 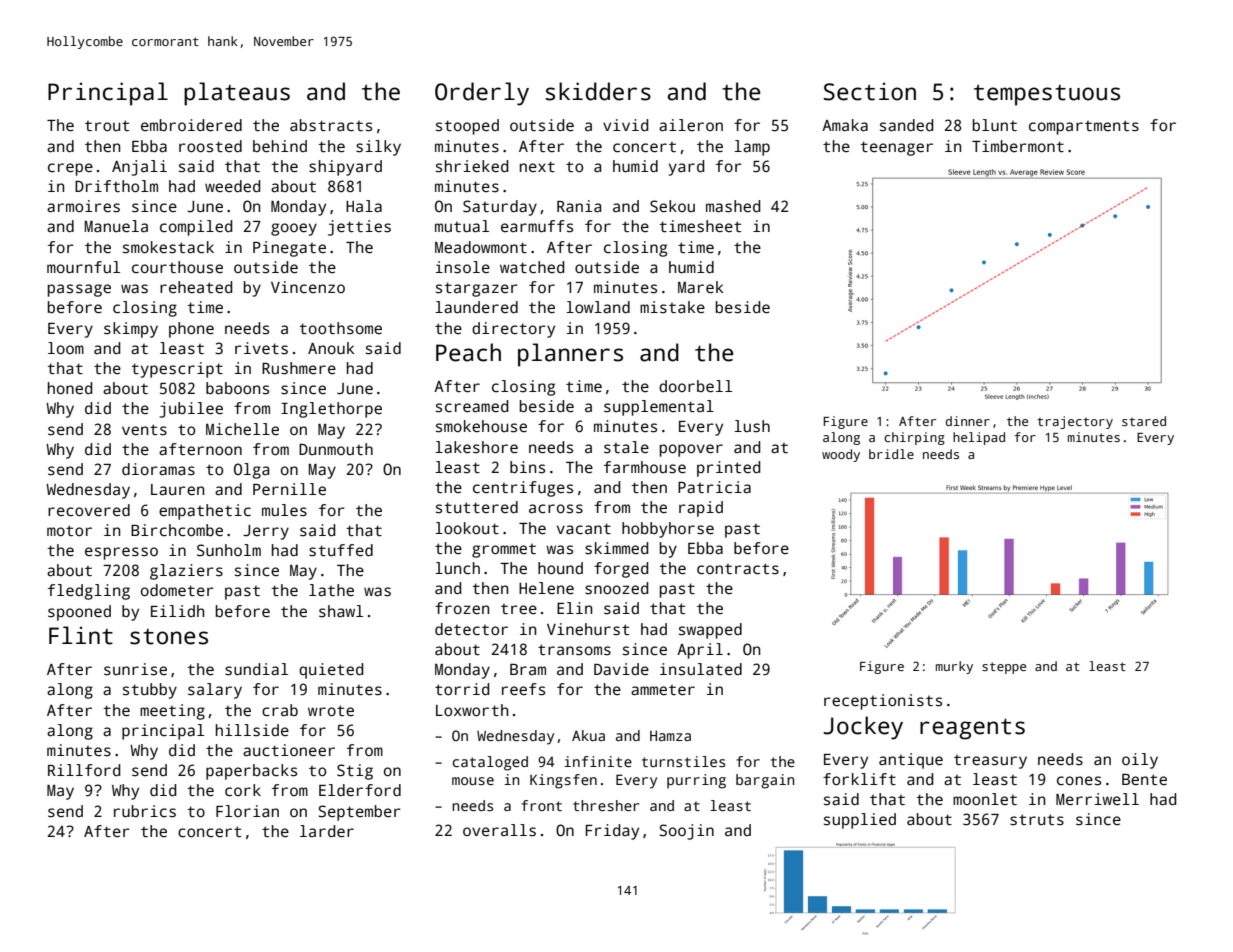 I want to click on phone, so click(x=191, y=330).
